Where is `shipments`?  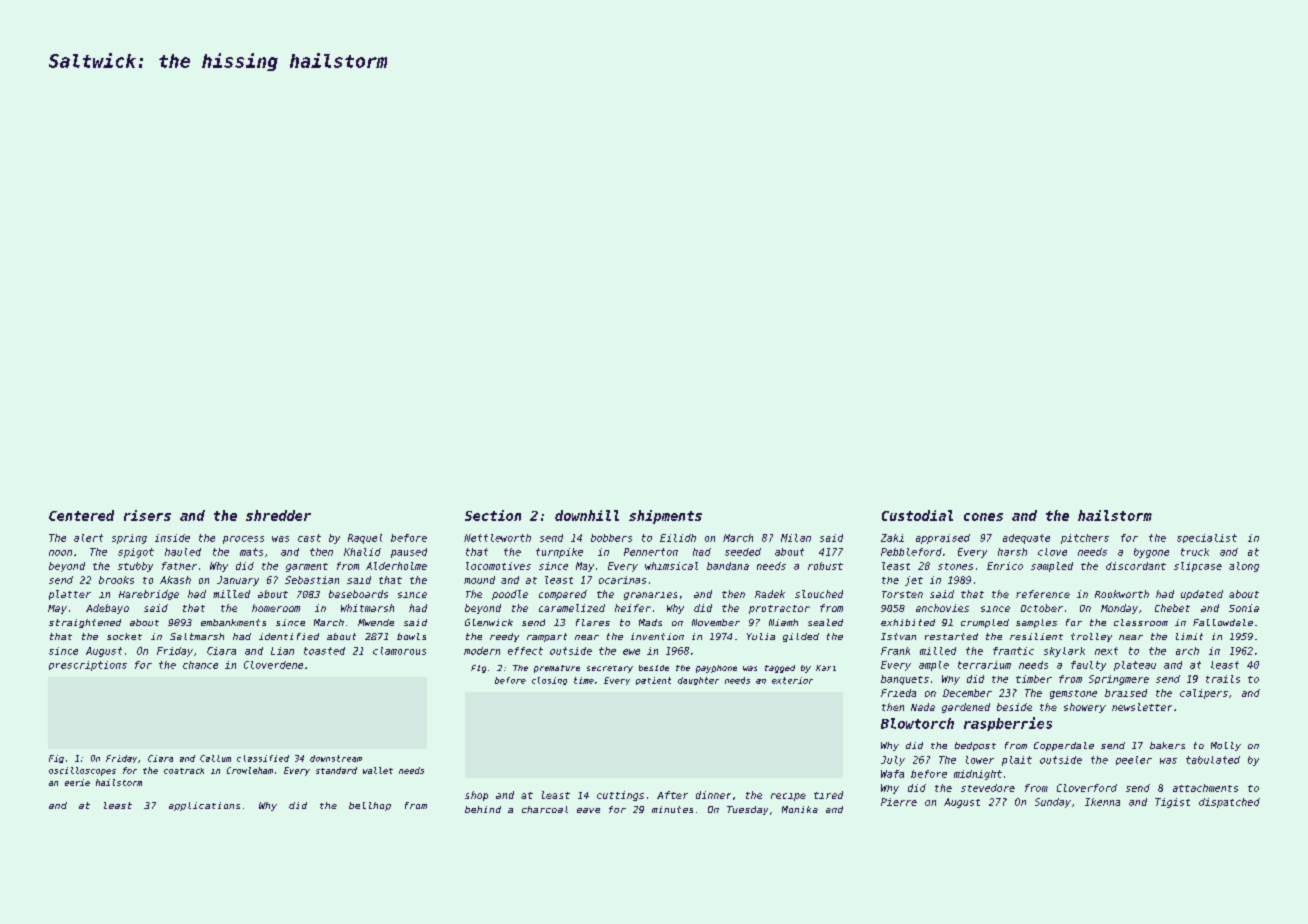 shipments is located at coordinates (665, 517).
